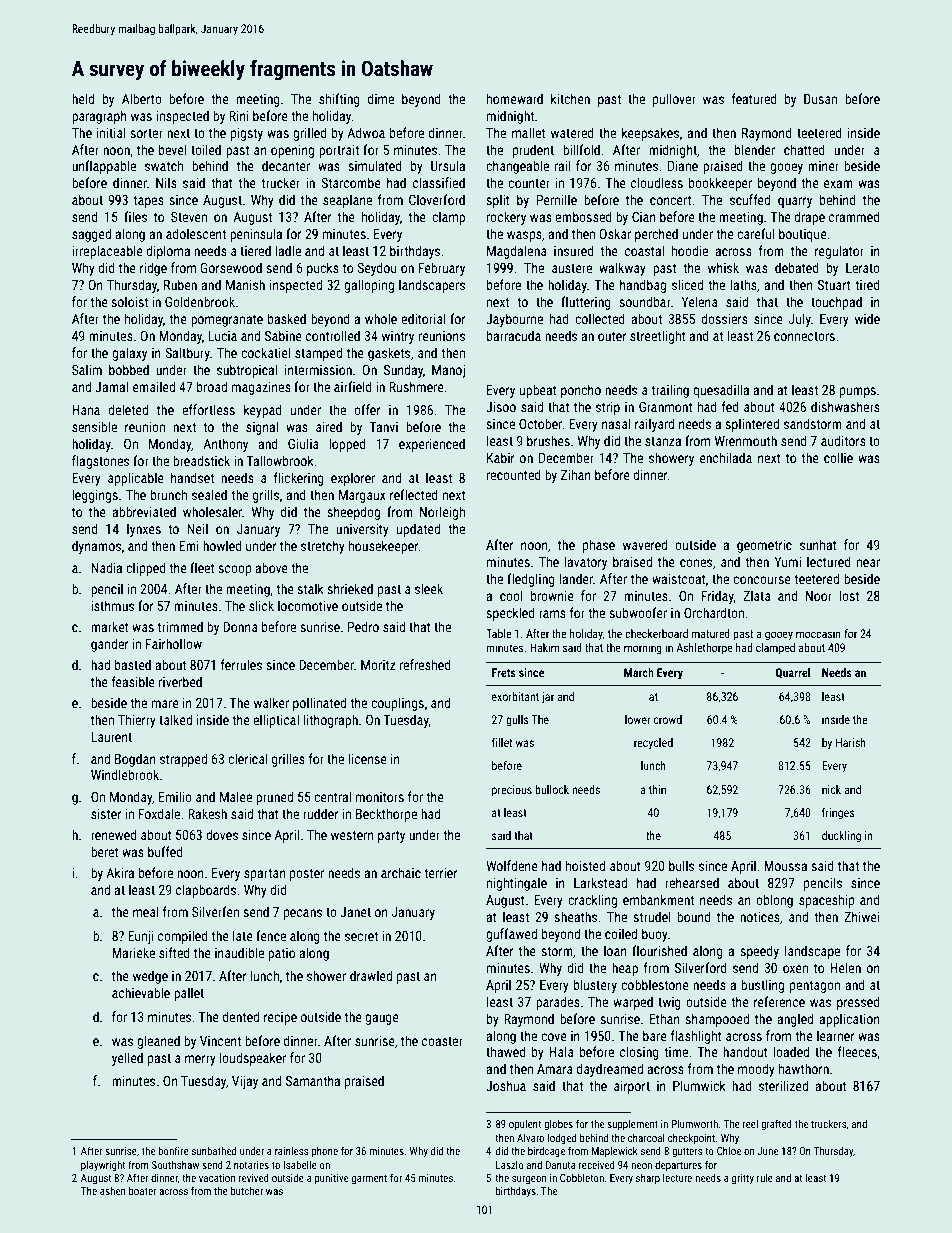 Image resolution: width=952 pixels, height=1233 pixels. Describe the element at coordinates (274, 798) in the image. I see `pruned` at that location.
